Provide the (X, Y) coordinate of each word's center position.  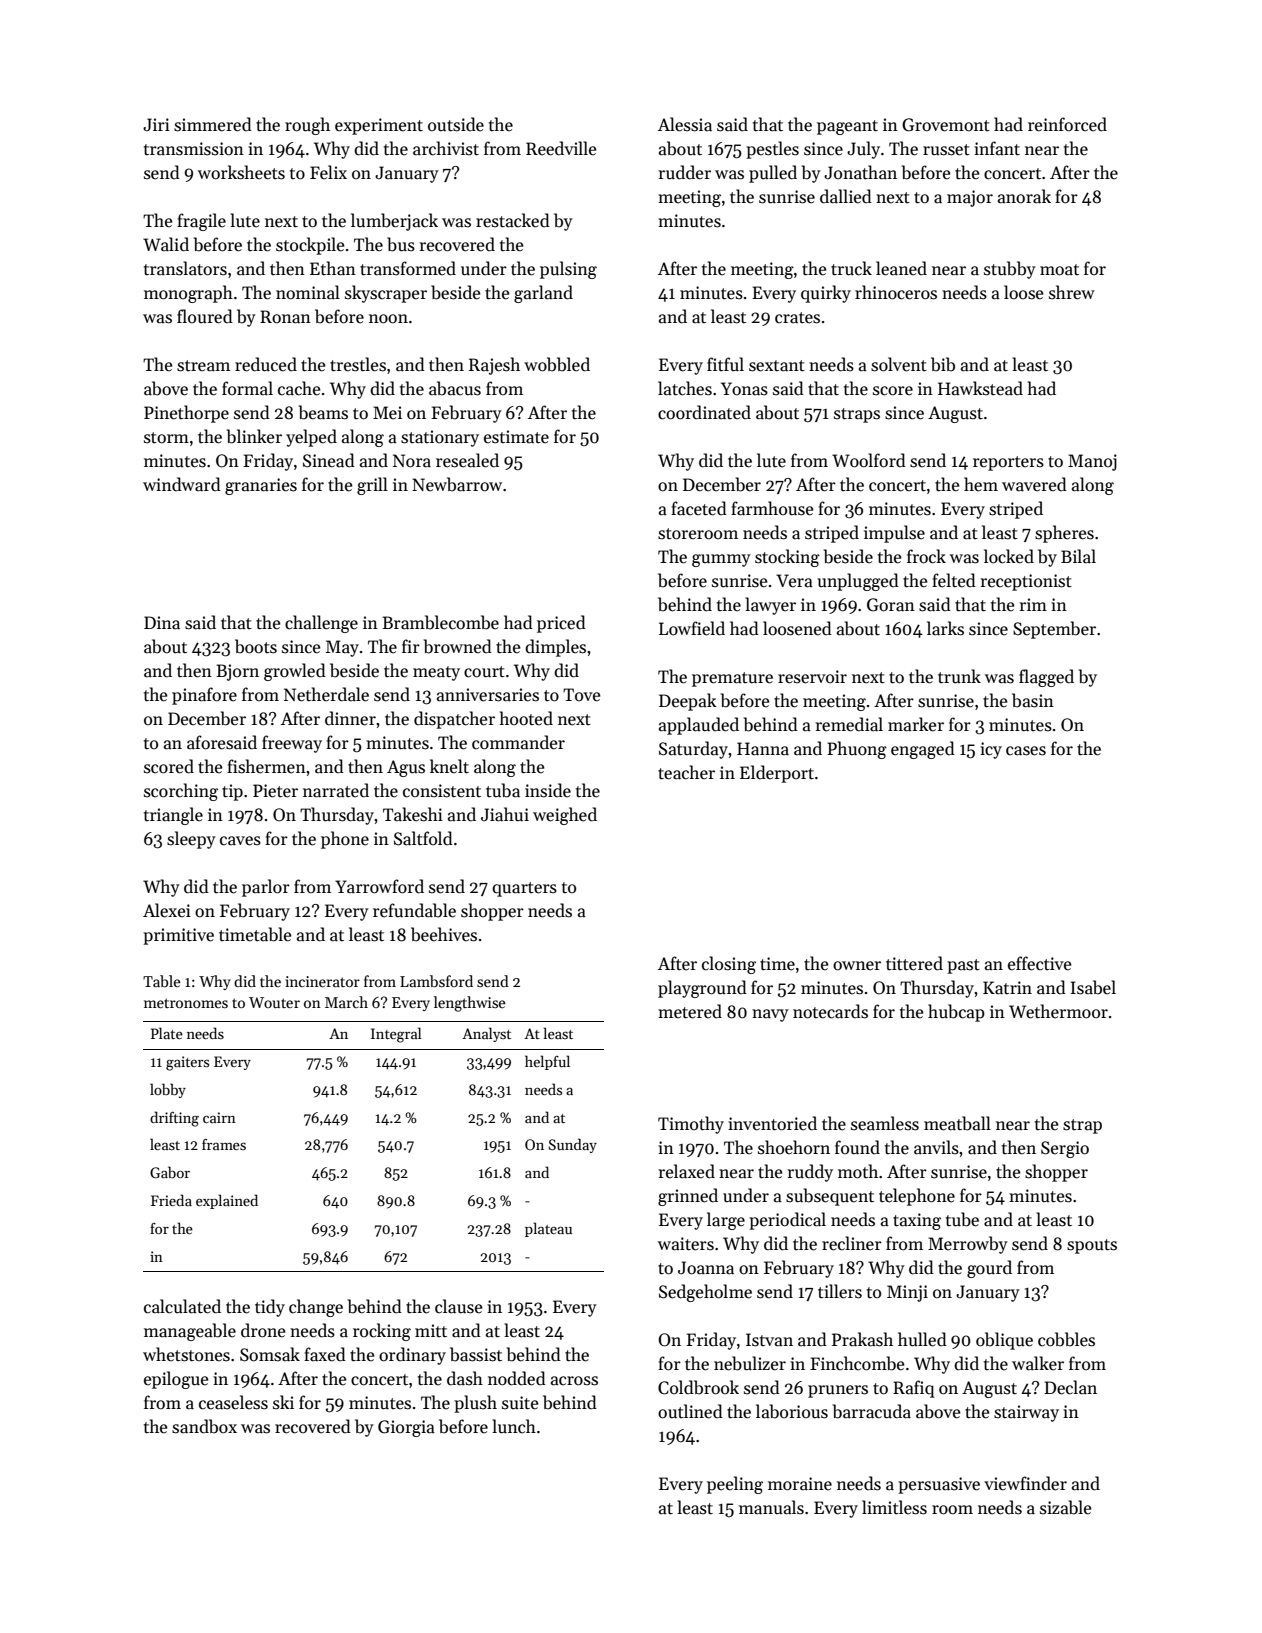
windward (182, 484)
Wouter (274, 1002)
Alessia (685, 124)
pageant (847, 127)
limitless (894, 1507)
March (346, 1002)
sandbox (204, 1426)
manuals (771, 1507)
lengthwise (470, 1004)
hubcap (956, 1013)
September (1054, 630)
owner (857, 966)
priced (561, 624)
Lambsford (436, 981)
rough (307, 126)
